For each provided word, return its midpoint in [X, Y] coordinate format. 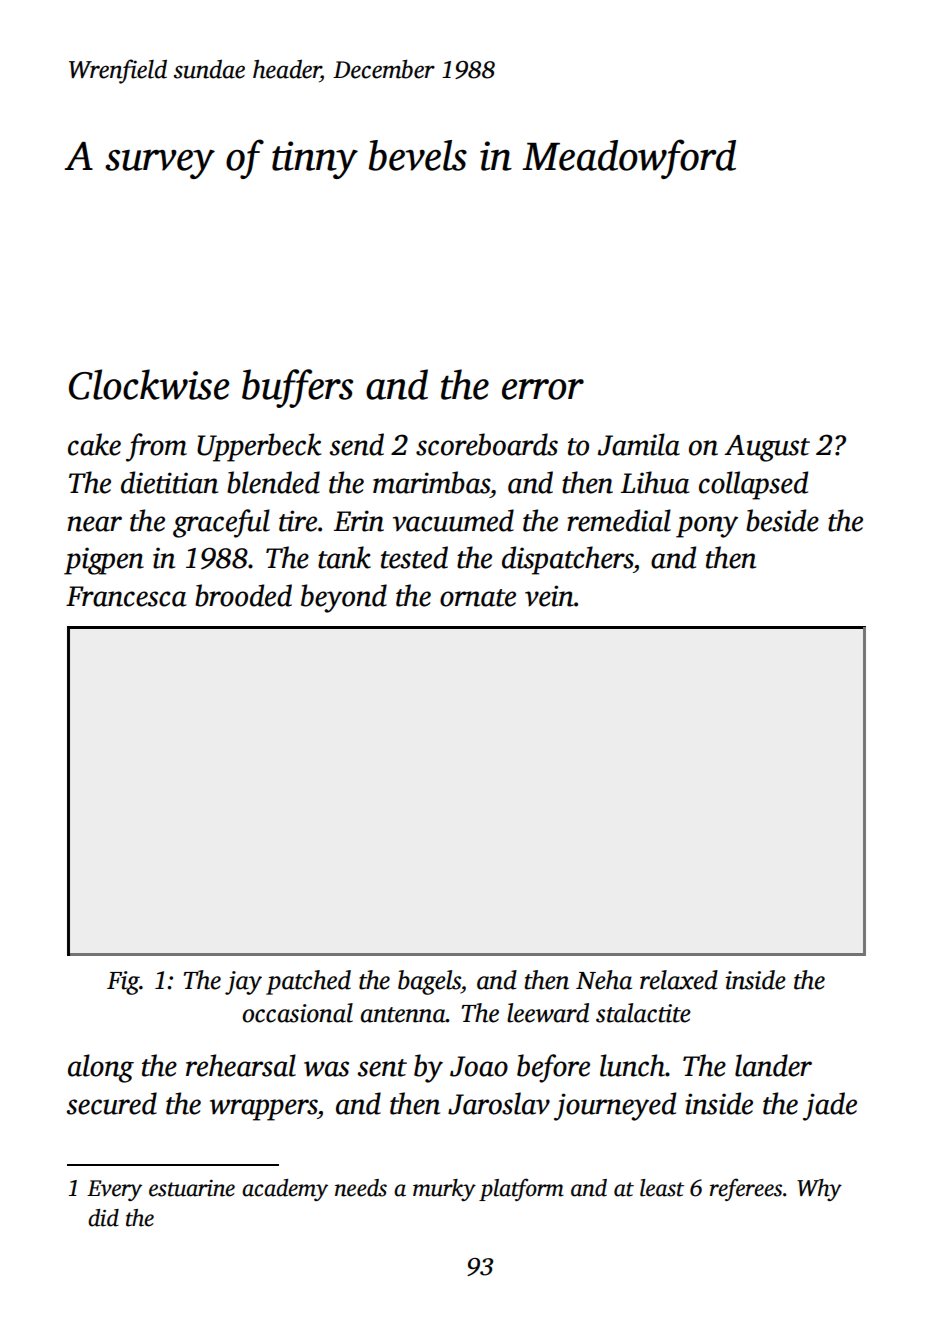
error [543, 389]
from [156, 447]
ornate [478, 598]
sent [382, 1068]
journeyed [615, 1106]
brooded [243, 595]
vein [549, 596]
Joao [479, 1066]
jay [243, 983]
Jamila [639, 444]
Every [114, 1190]
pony [707, 527]
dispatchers [567, 560]
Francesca [126, 596]
